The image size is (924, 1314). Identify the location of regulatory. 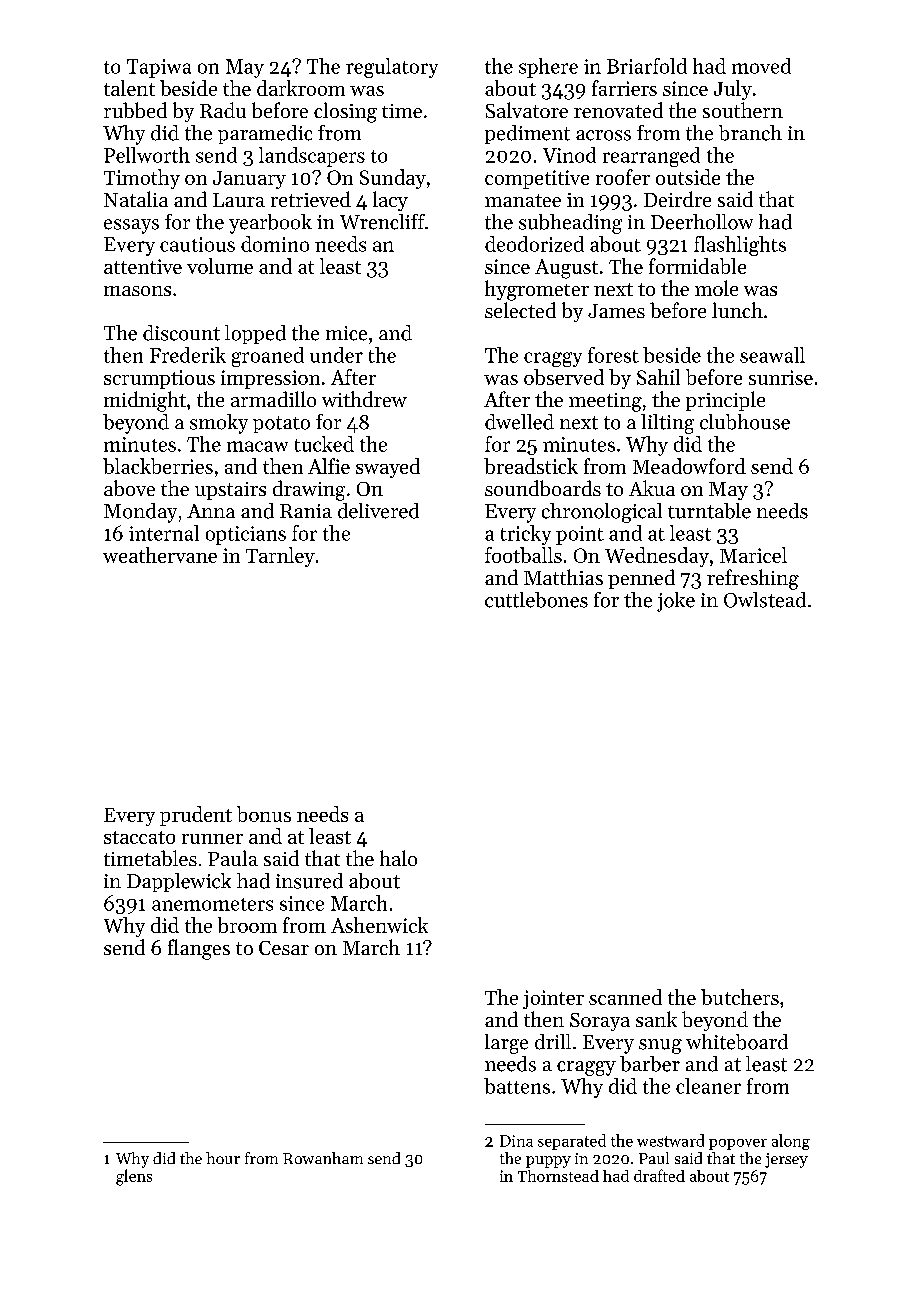
(392, 68).
